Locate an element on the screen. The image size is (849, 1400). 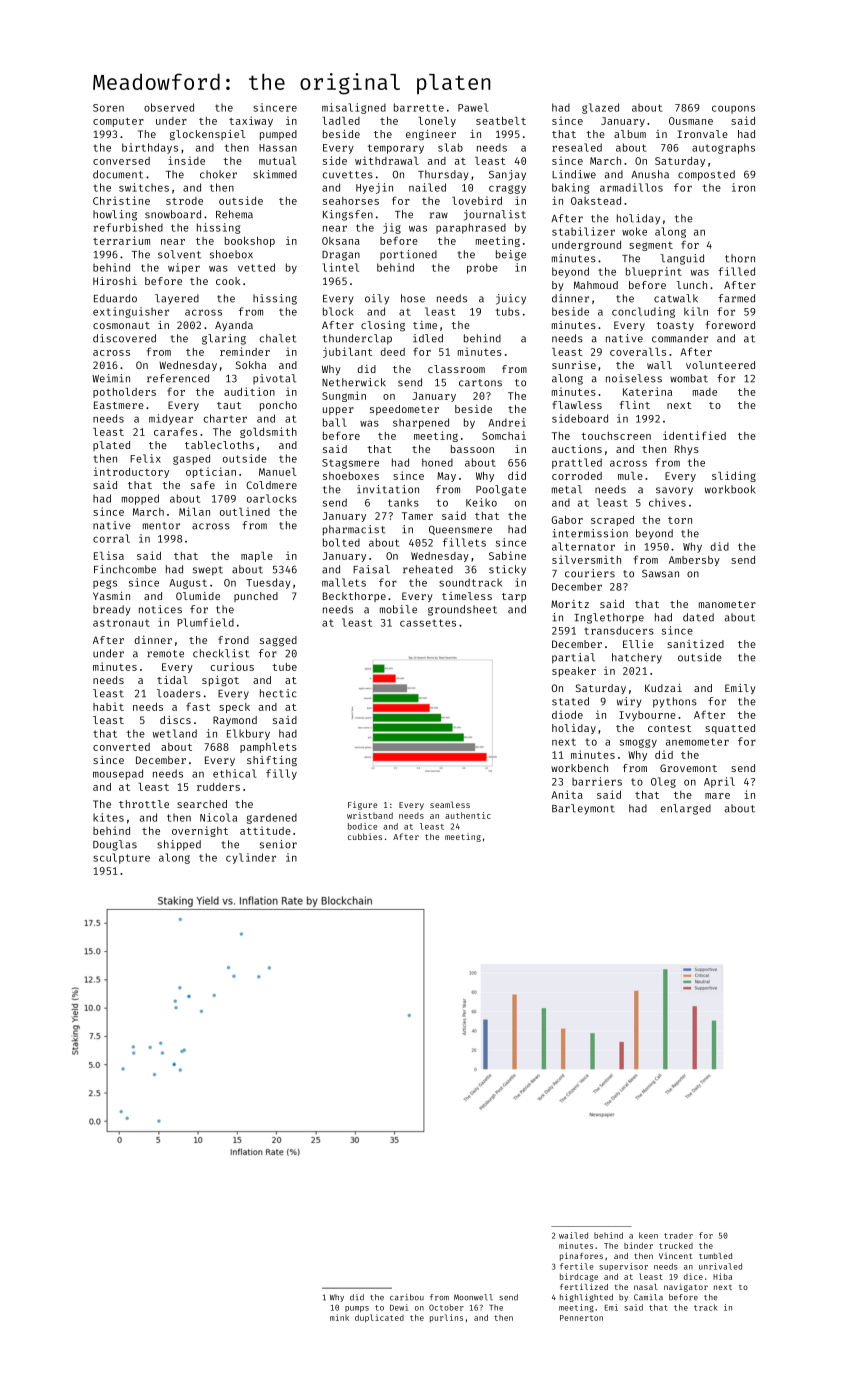
mink is located at coordinates (339, 1317).
